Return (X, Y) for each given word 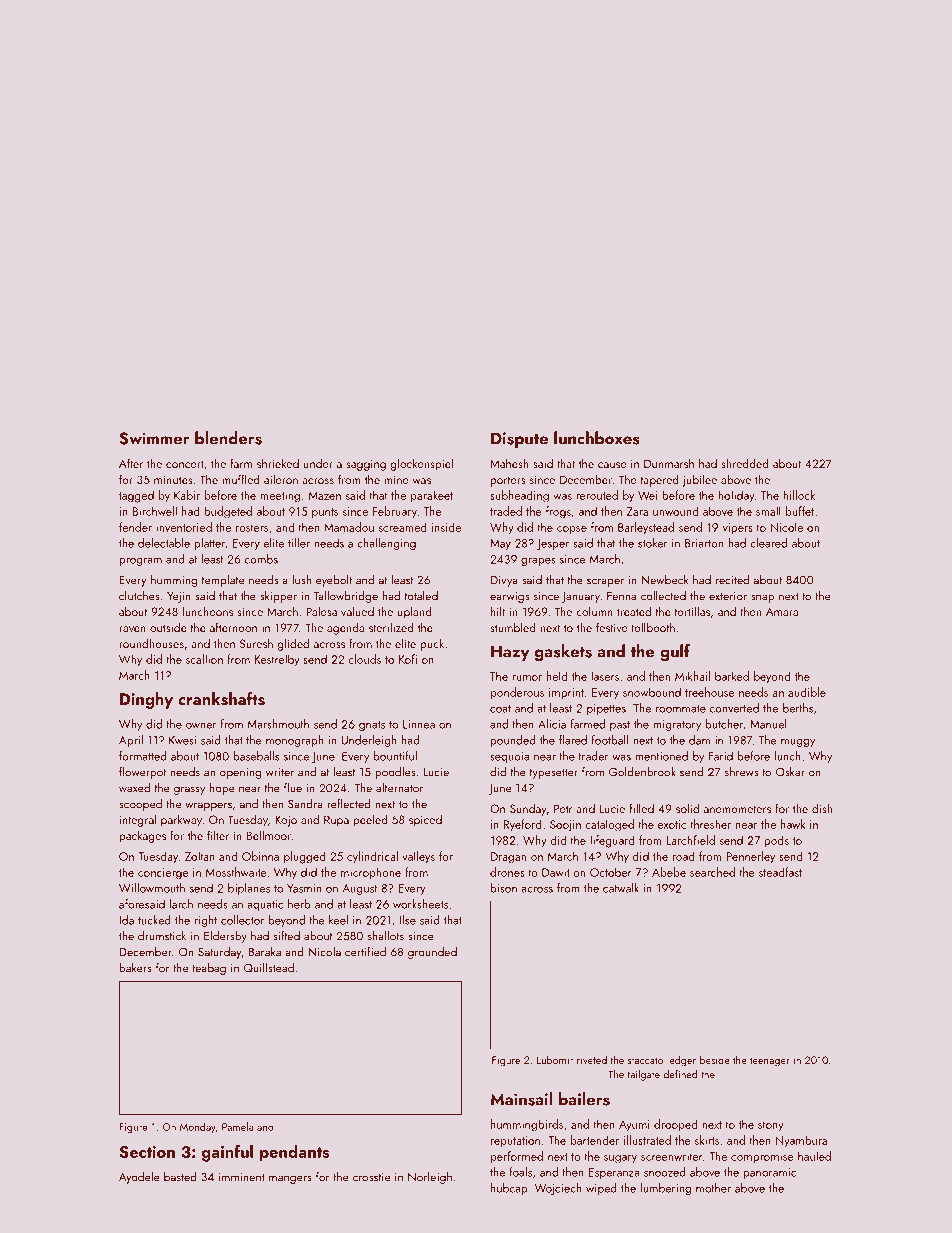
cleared (768, 543)
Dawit (556, 872)
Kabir (187, 495)
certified (365, 952)
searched (712, 872)
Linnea (419, 724)
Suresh (256, 643)
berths (798, 708)
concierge (163, 874)
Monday (198, 1127)
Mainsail (521, 1099)
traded (506, 511)
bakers (135, 968)
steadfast (780, 872)
